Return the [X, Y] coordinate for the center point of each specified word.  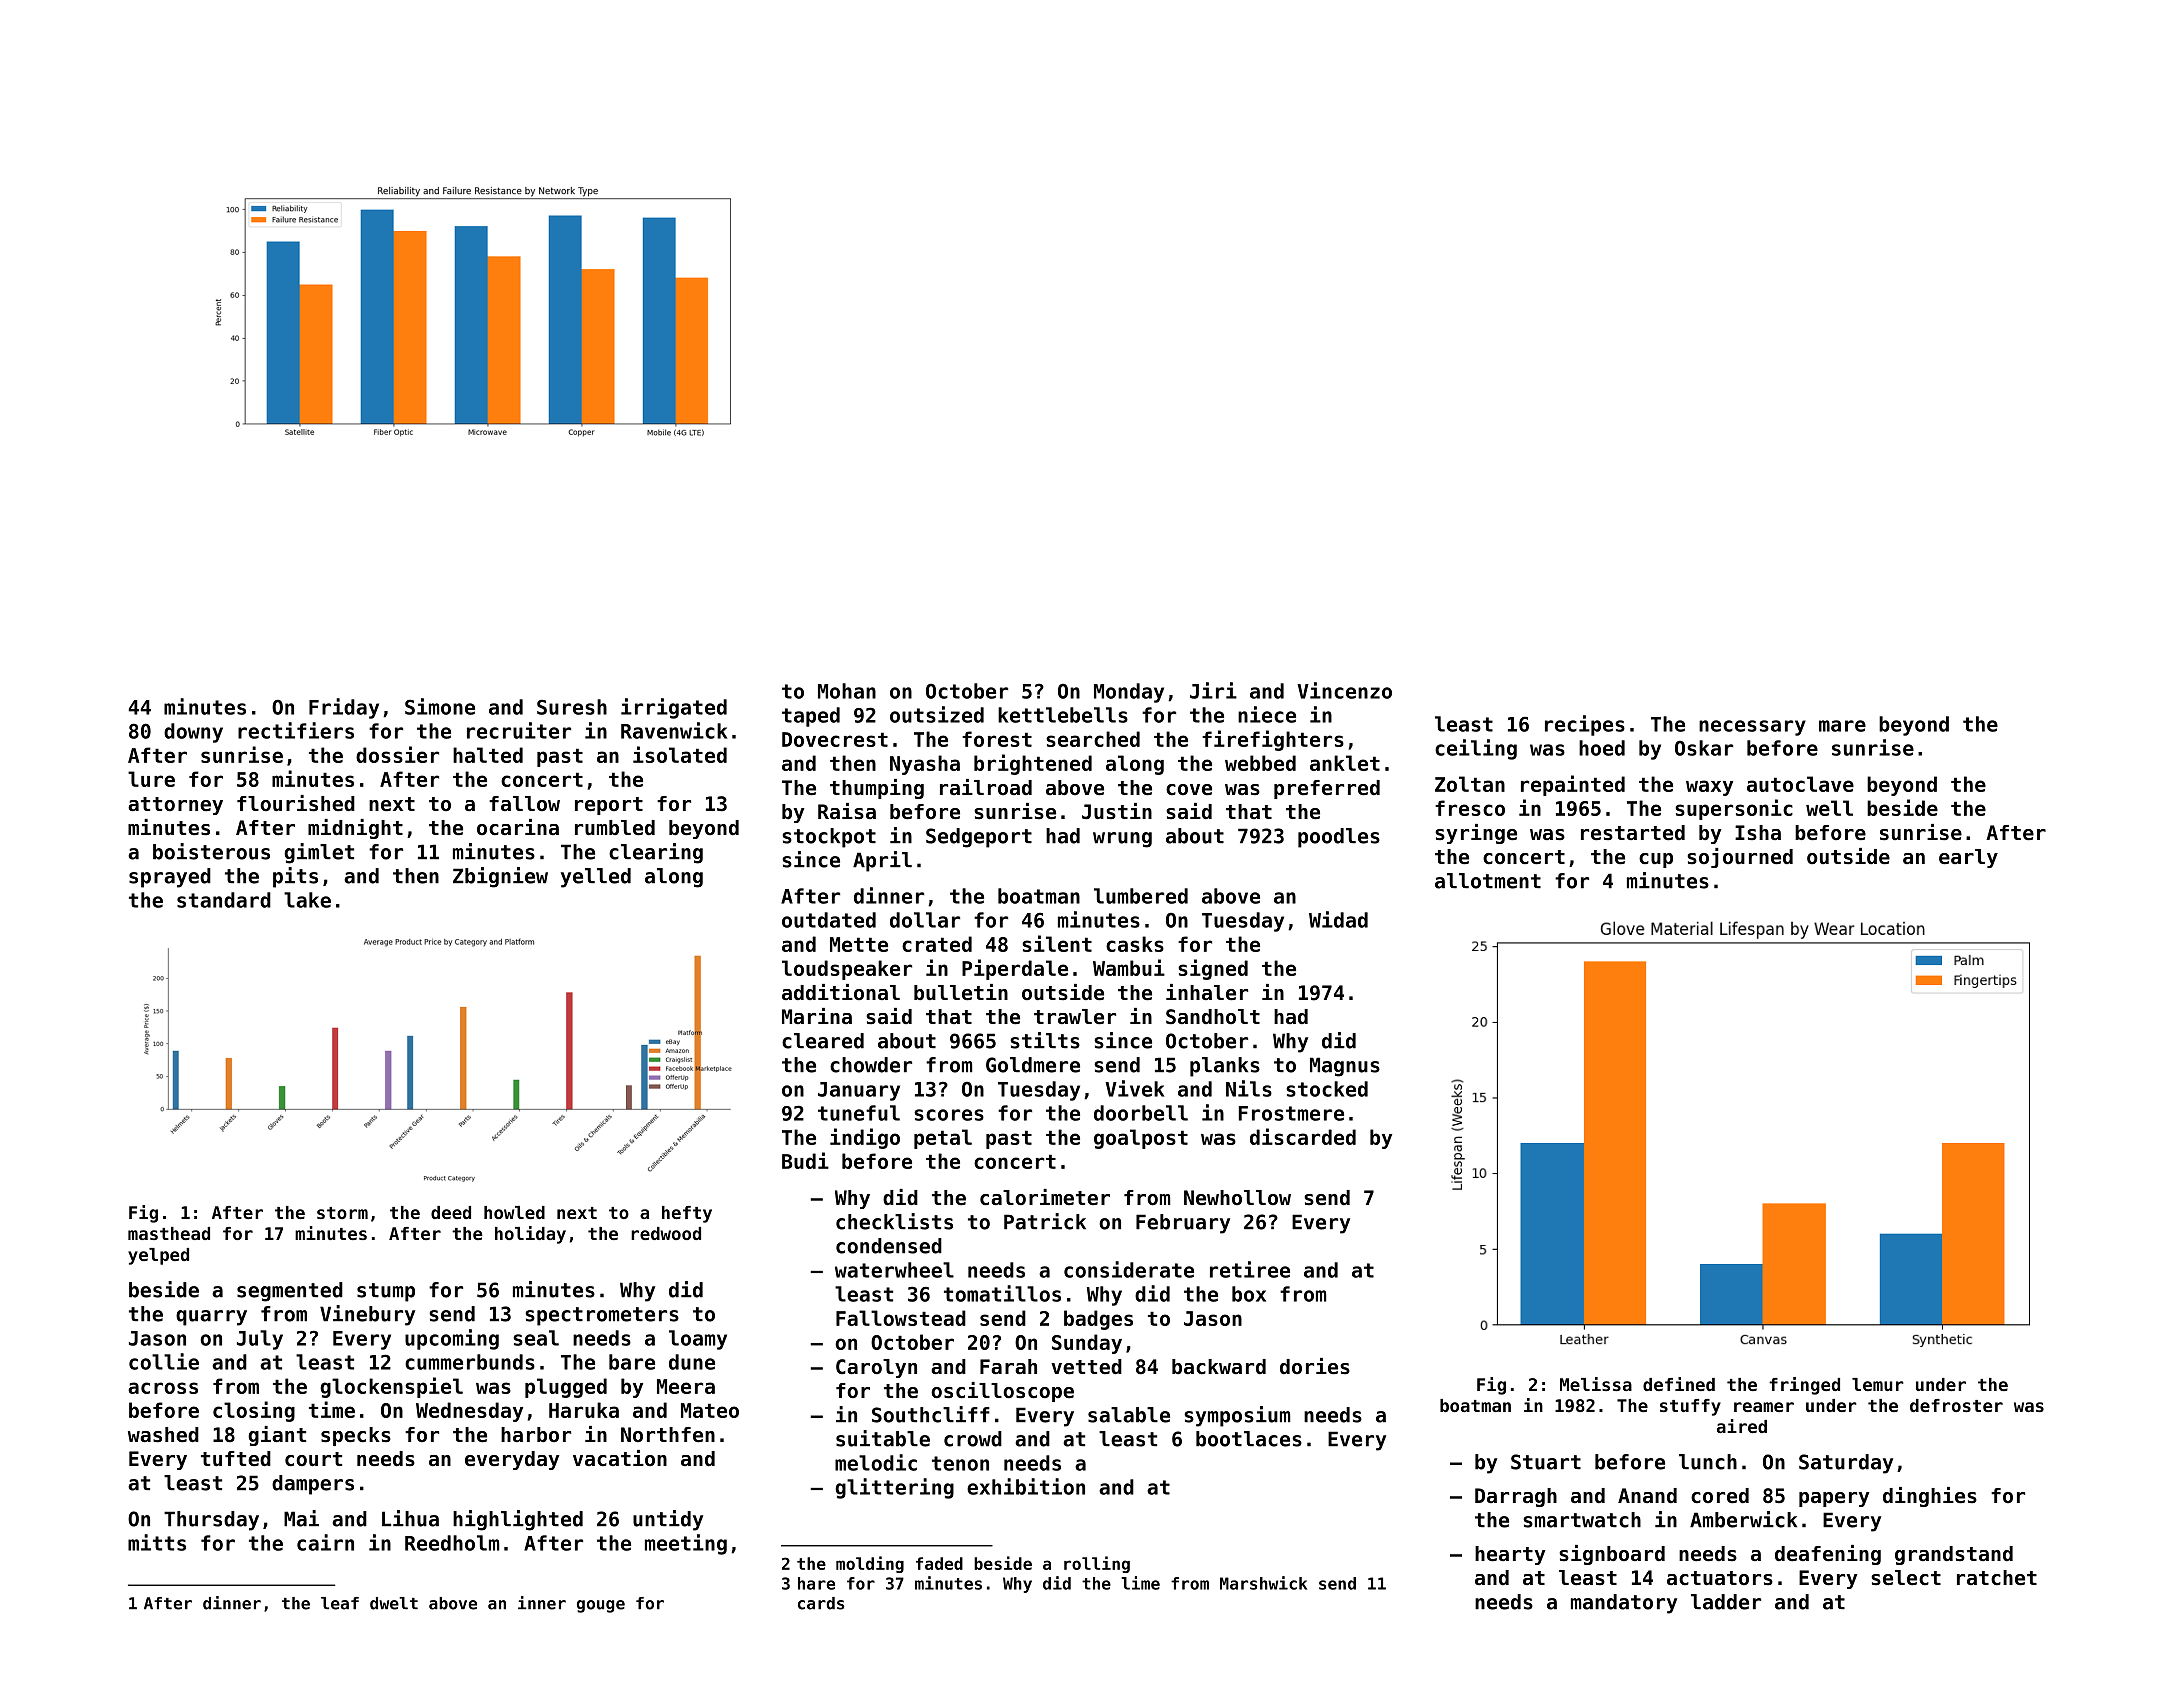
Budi [805, 1160]
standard [224, 900]
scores [949, 1115]
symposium [1237, 1416]
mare [1842, 726]
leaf [340, 1603]
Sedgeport [979, 838]
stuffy [1690, 1407]
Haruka [584, 1410]
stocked [1327, 1089]
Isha [1758, 833]
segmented [290, 1292]
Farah [1008, 1366]
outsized [937, 714]
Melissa [1596, 1384]
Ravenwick [674, 730]
